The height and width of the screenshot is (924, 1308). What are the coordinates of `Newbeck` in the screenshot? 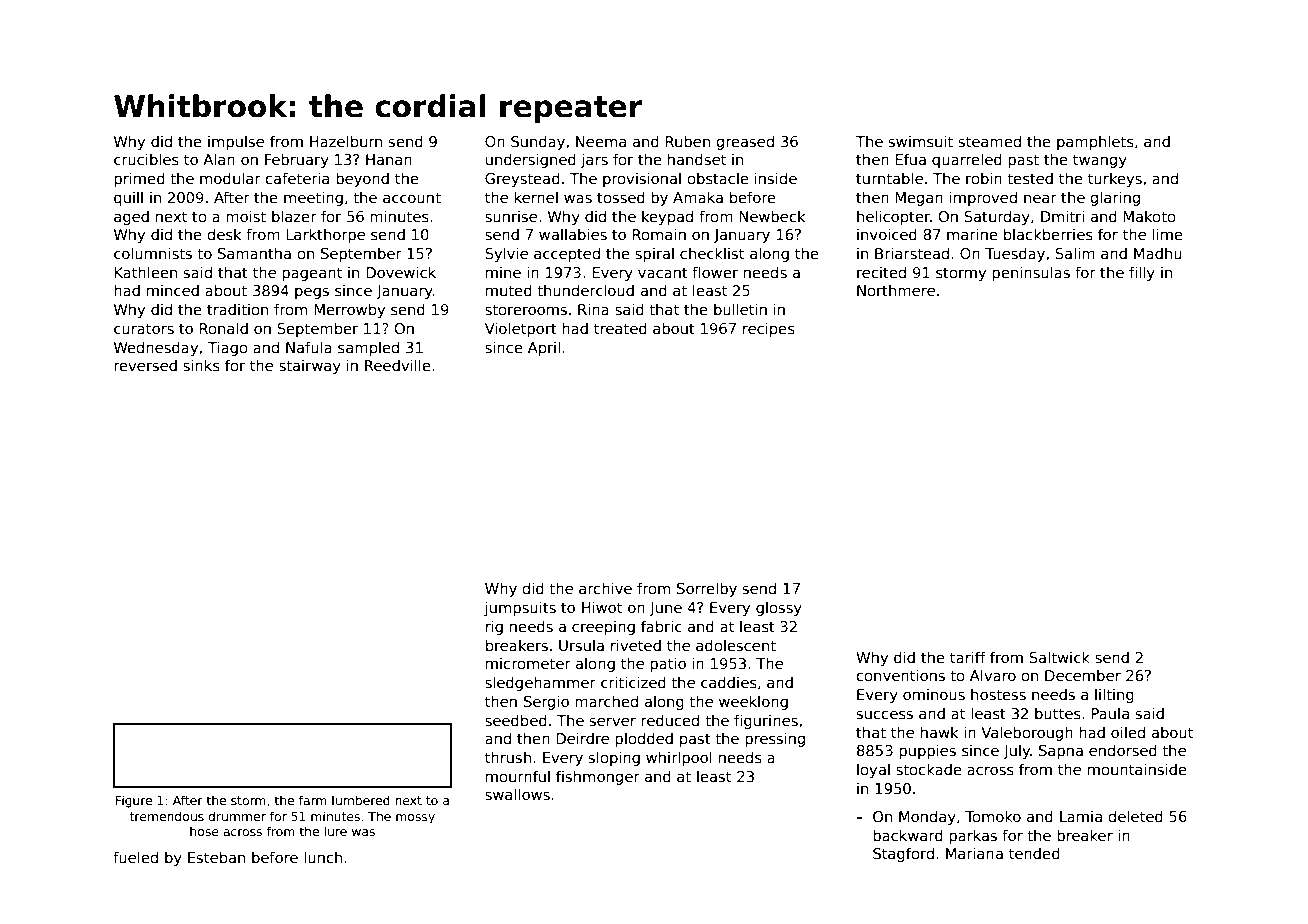 It's located at (772, 216).
